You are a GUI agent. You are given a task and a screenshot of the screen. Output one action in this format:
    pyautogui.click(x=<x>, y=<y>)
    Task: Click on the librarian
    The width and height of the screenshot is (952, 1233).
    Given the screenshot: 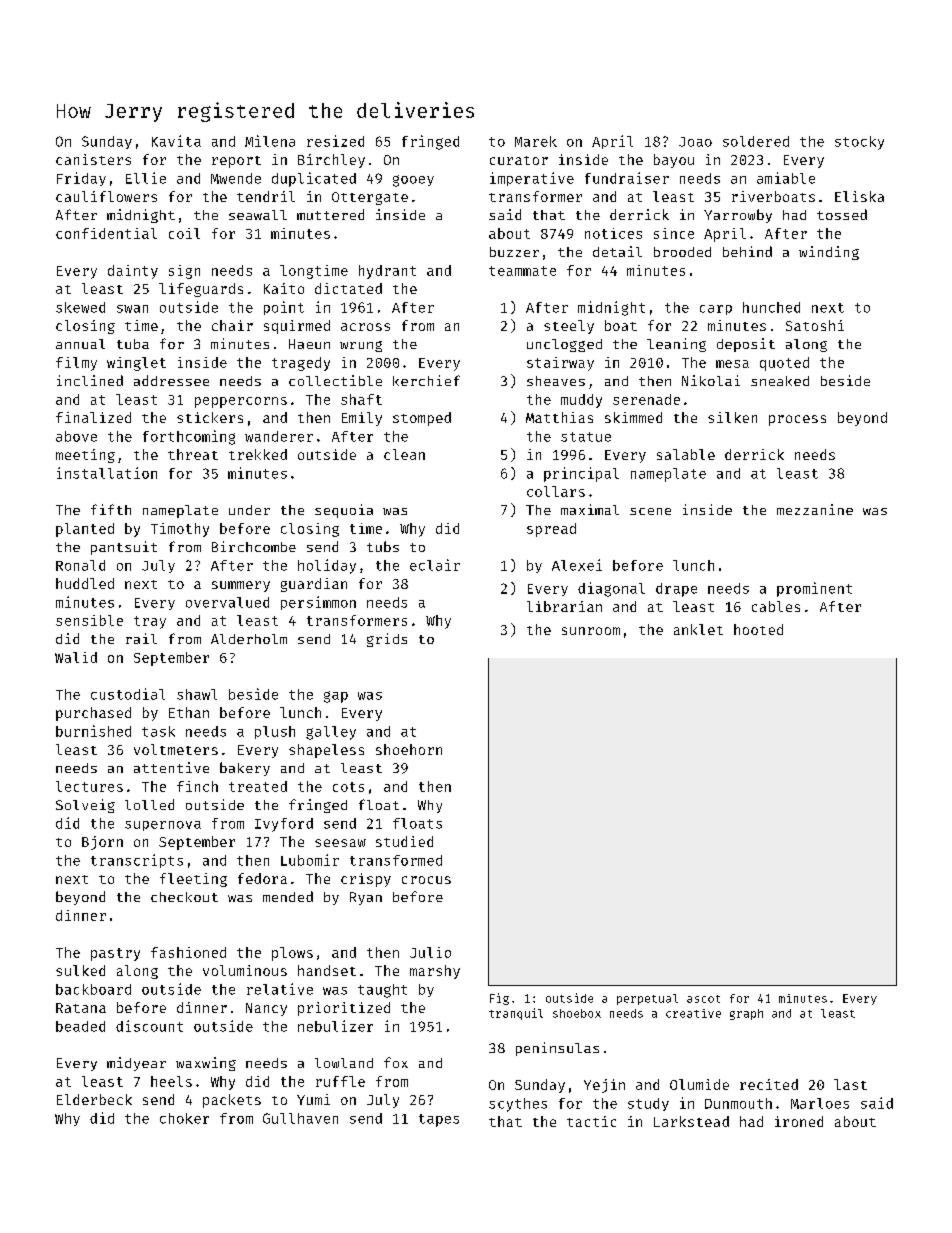 What is the action you would take?
    pyautogui.click(x=564, y=606)
